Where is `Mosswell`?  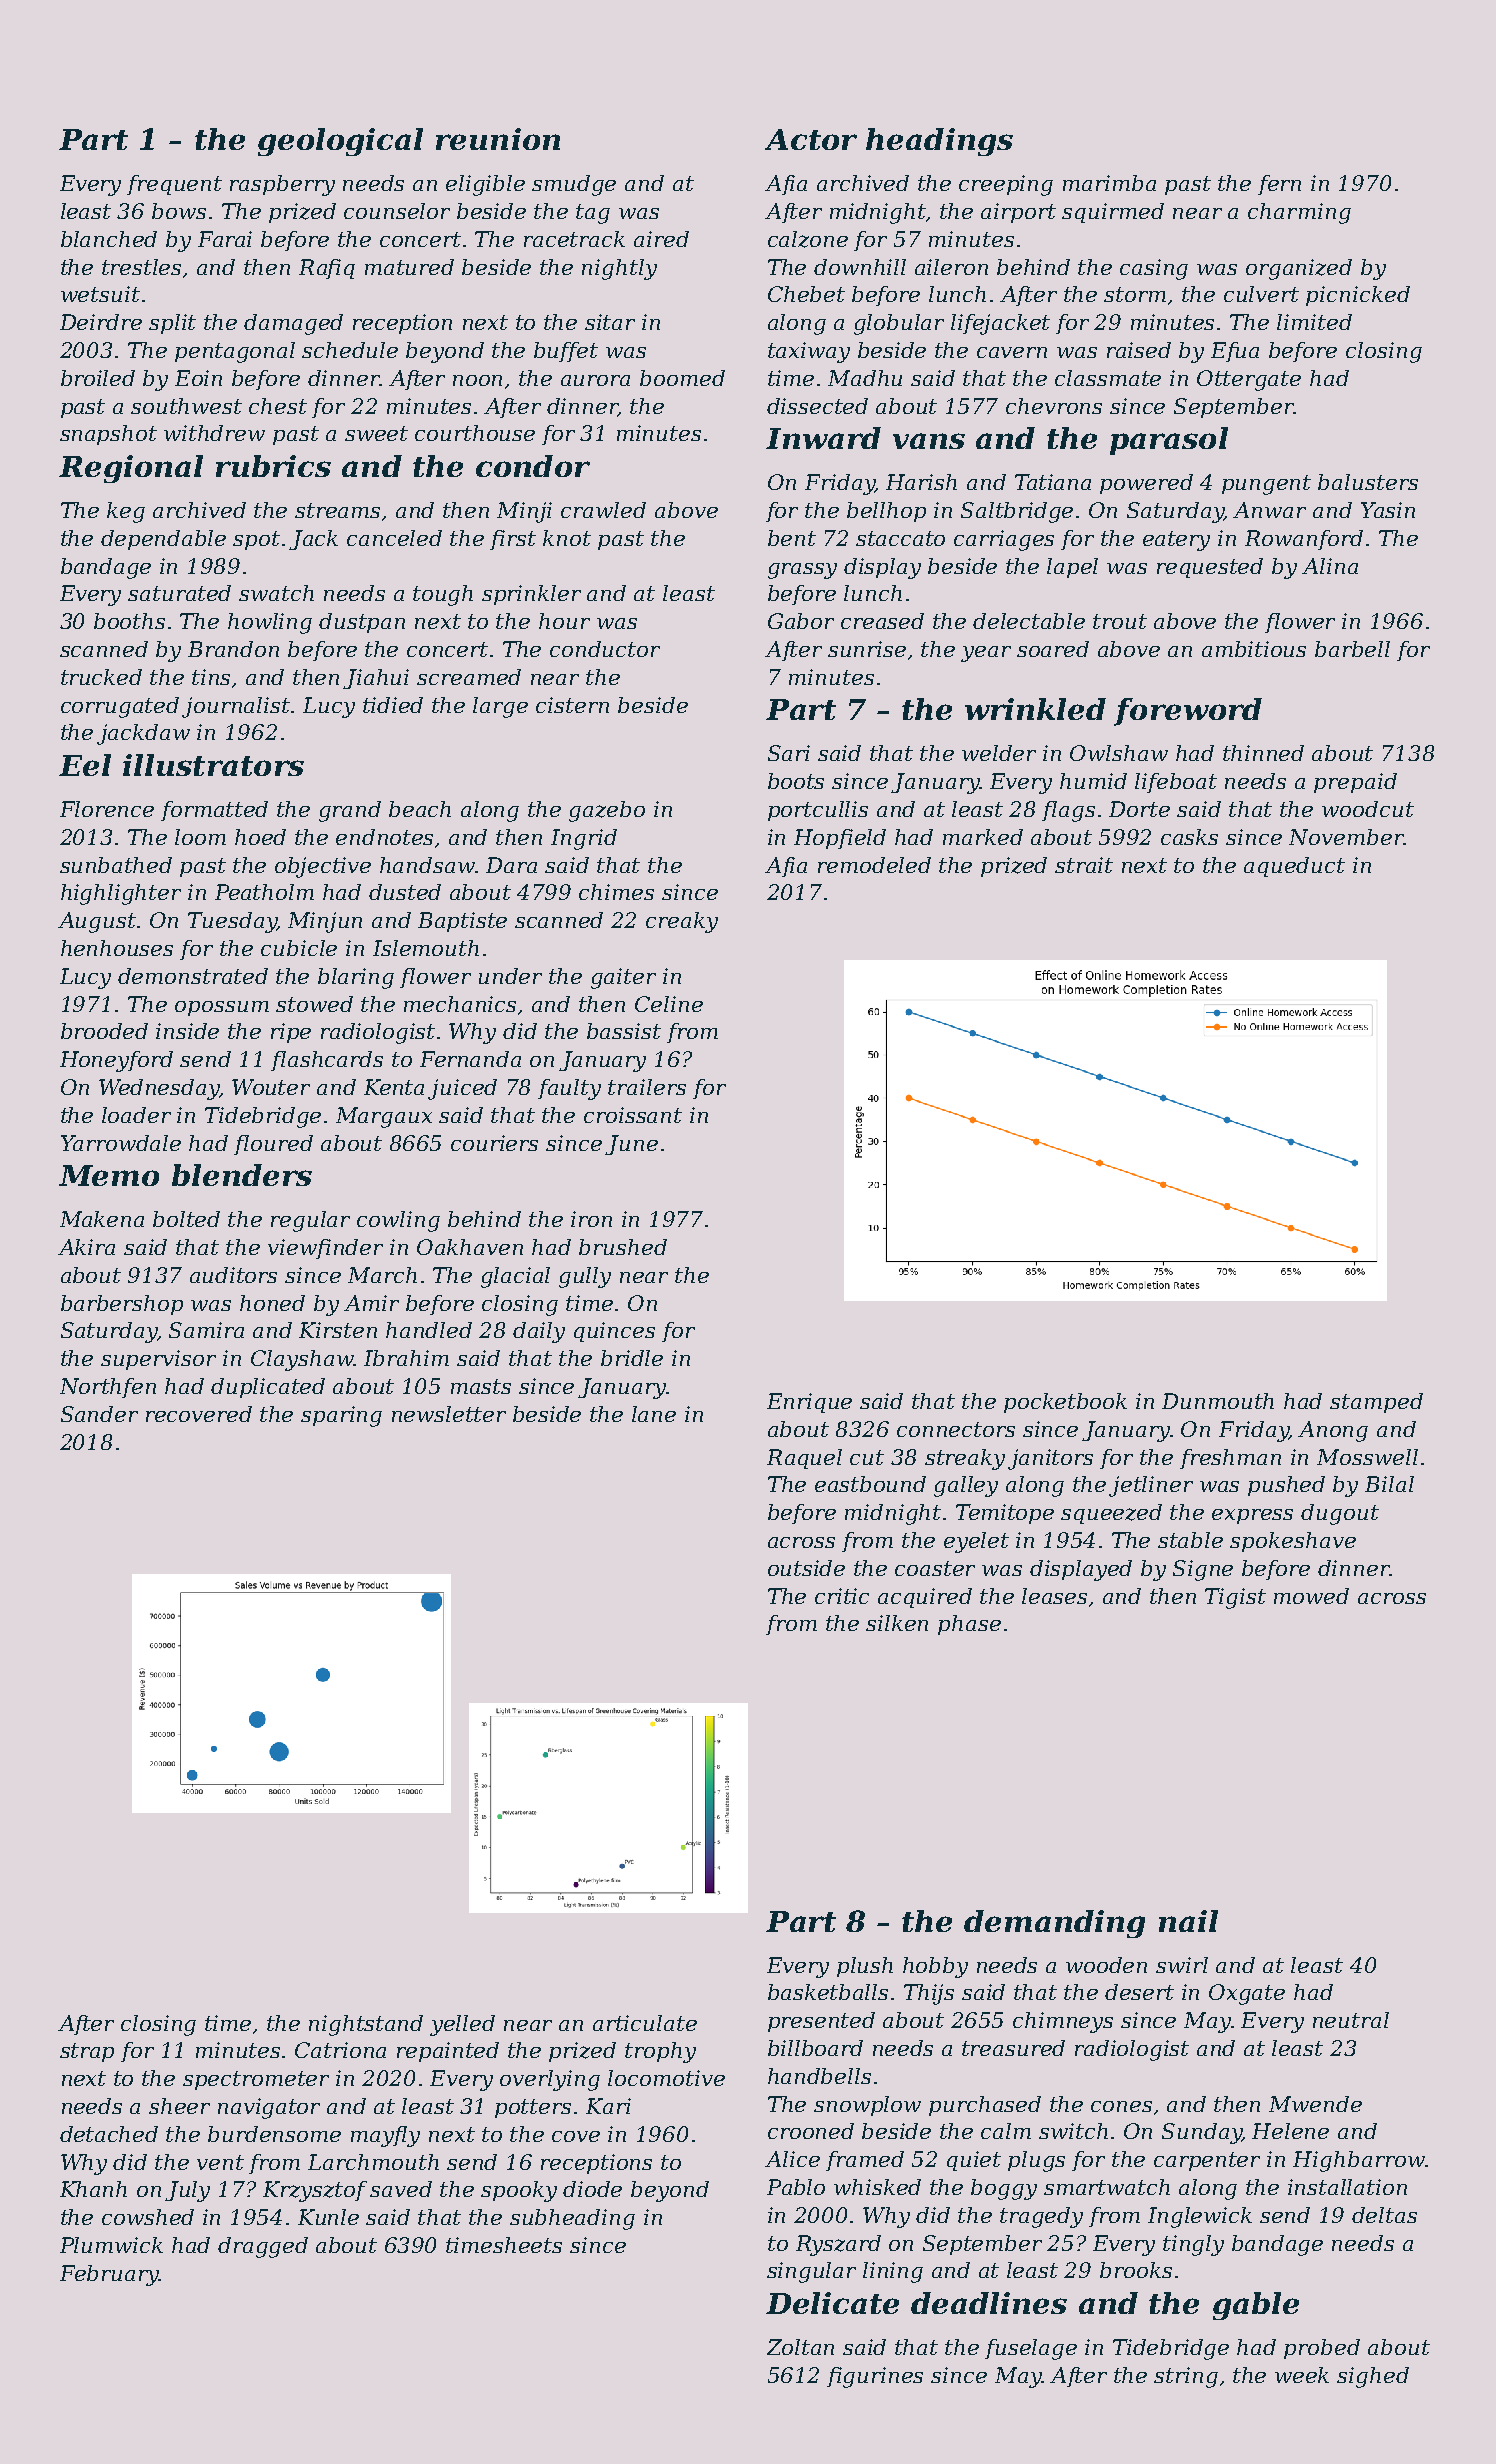 Mosswell is located at coordinates (1367, 1457).
